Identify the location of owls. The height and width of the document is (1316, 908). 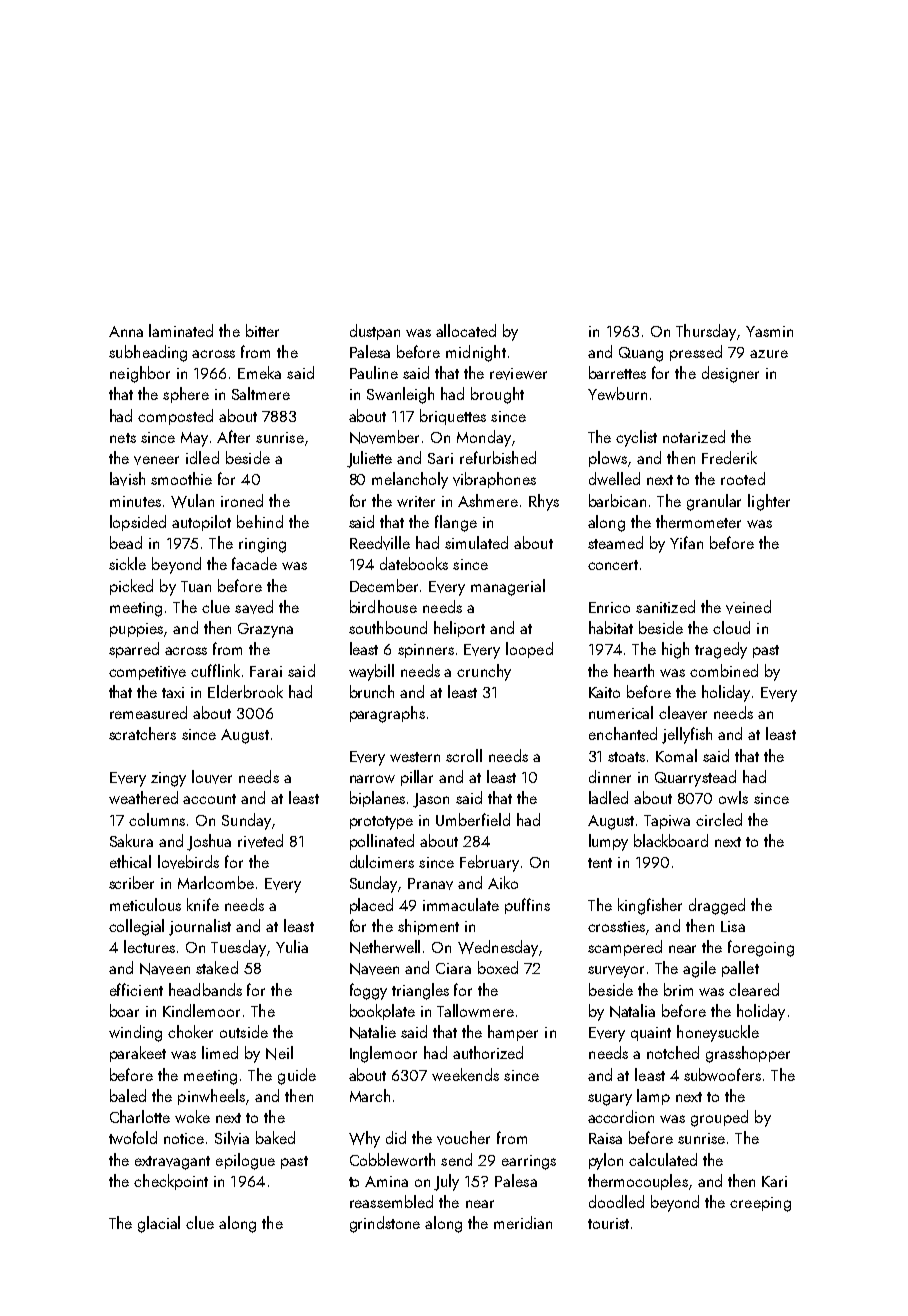
(733, 797).
